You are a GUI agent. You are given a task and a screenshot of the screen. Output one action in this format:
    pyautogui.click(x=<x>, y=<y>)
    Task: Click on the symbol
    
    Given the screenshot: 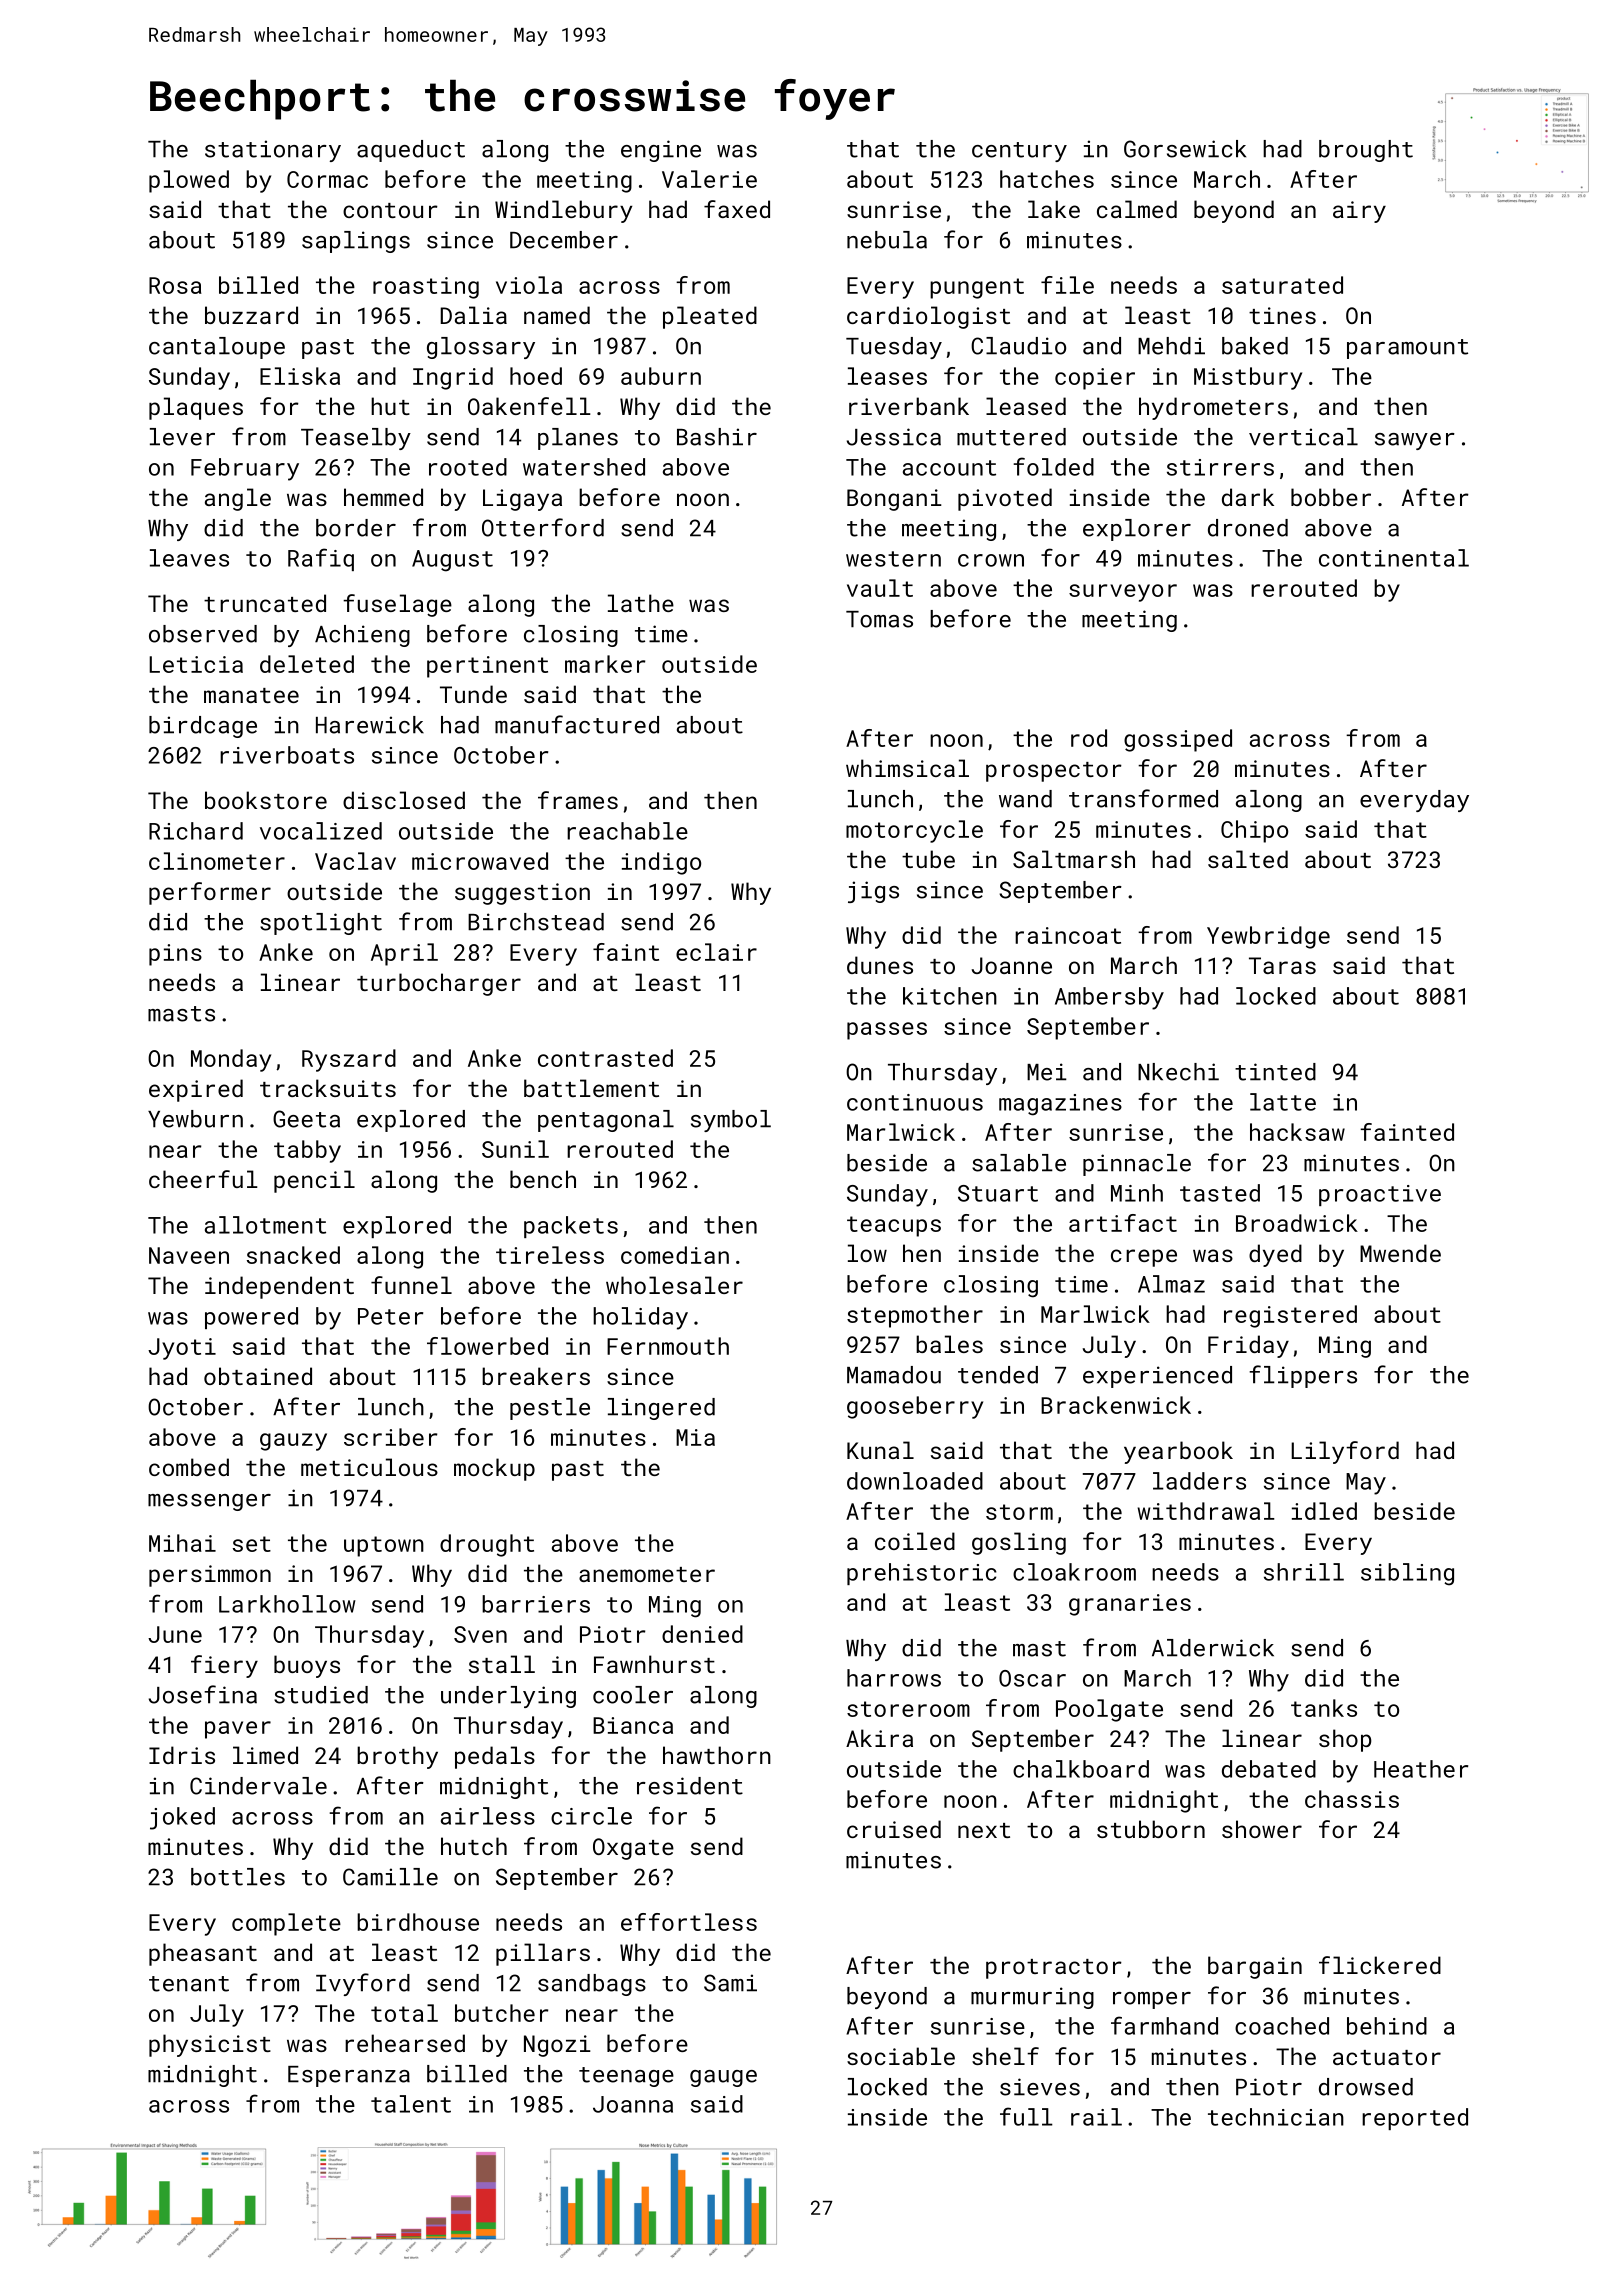 What is the action you would take?
    pyautogui.click(x=731, y=1121)
